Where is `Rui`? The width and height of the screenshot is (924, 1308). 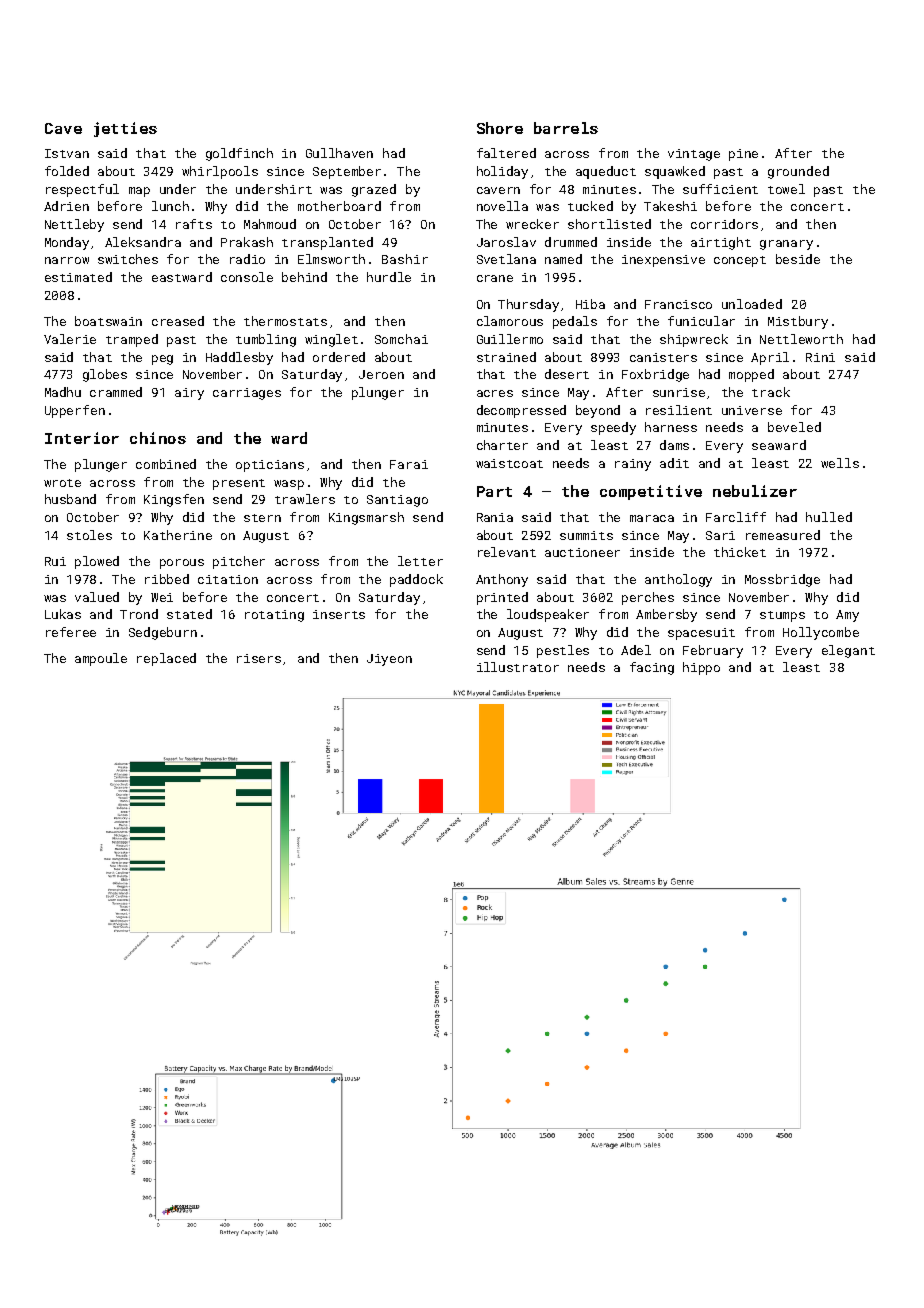 Rui is located at coordinates (55, 561).
